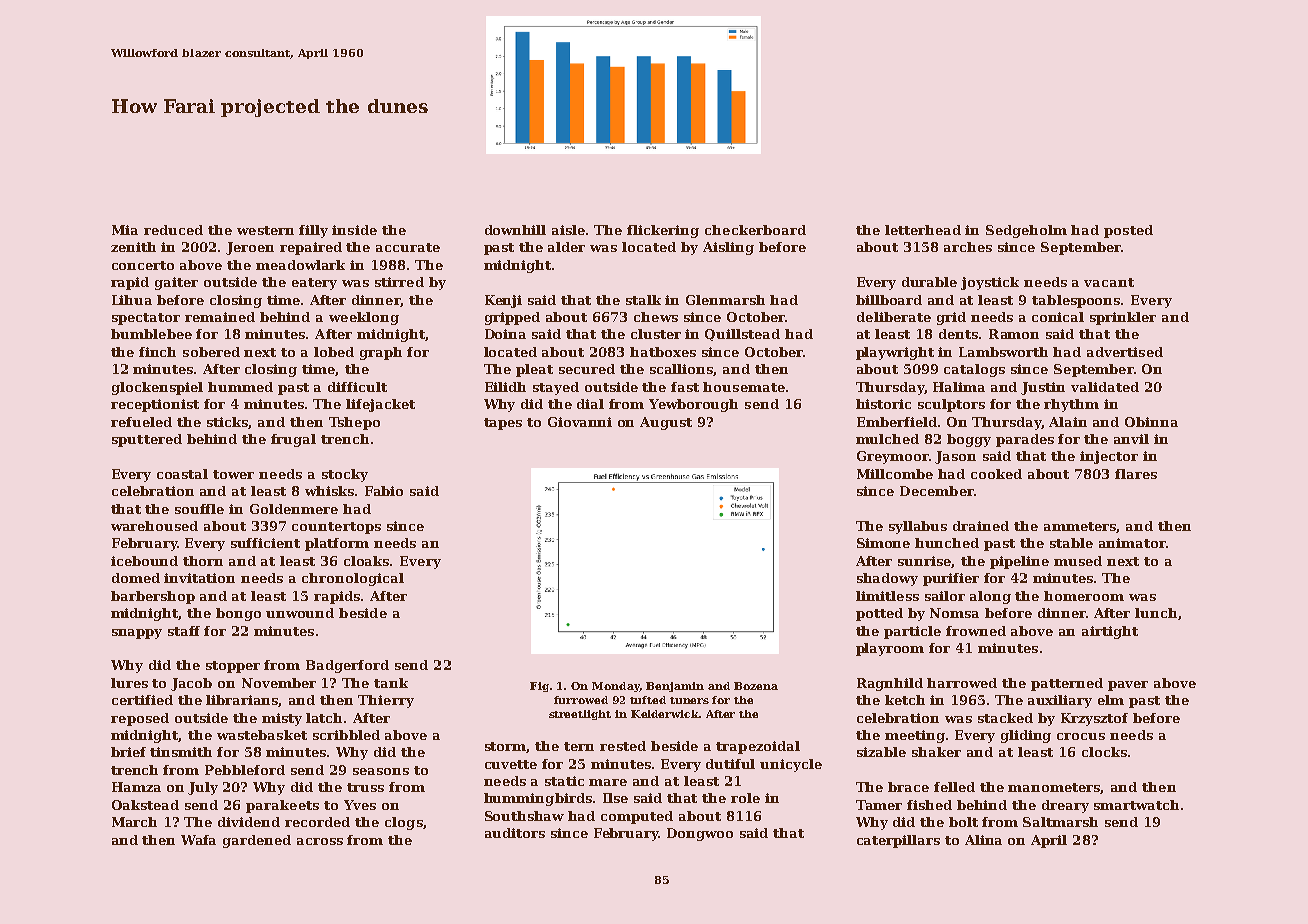 This screenshot has height=924, width=1308. I want to click on boggy, so click(969, 440).
